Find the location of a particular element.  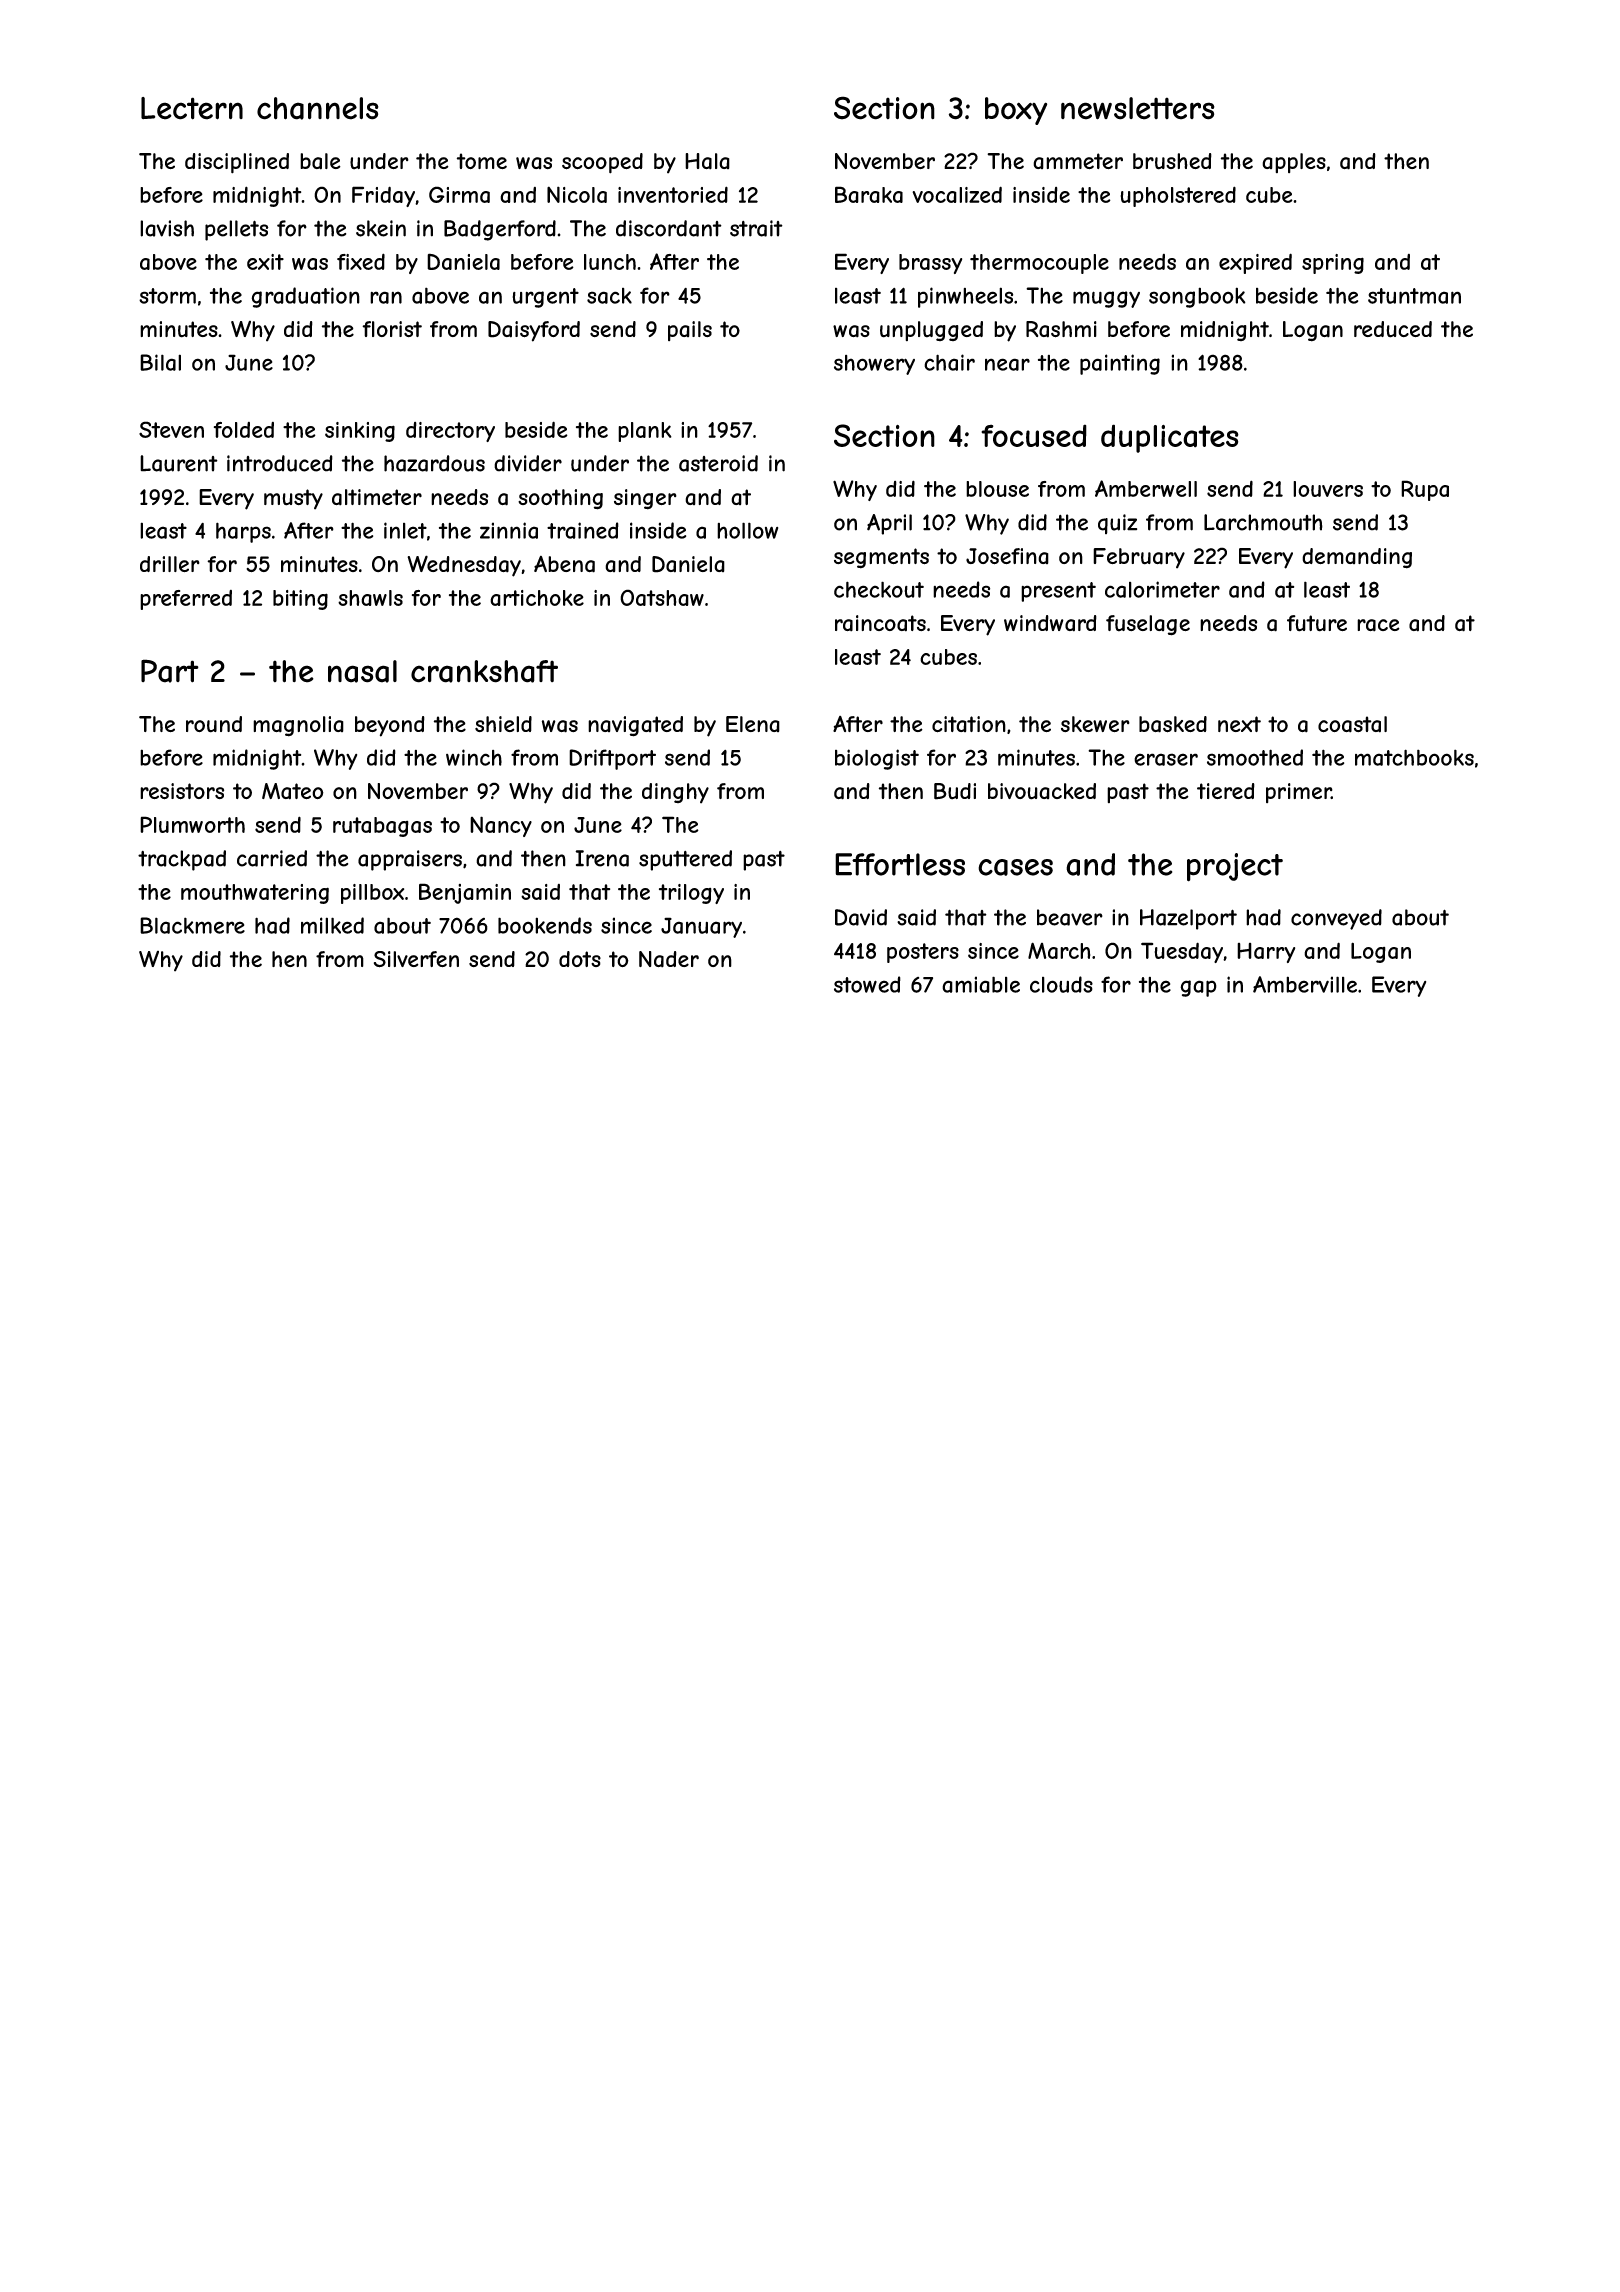

Lectern is located at coordinates (192, 108).
